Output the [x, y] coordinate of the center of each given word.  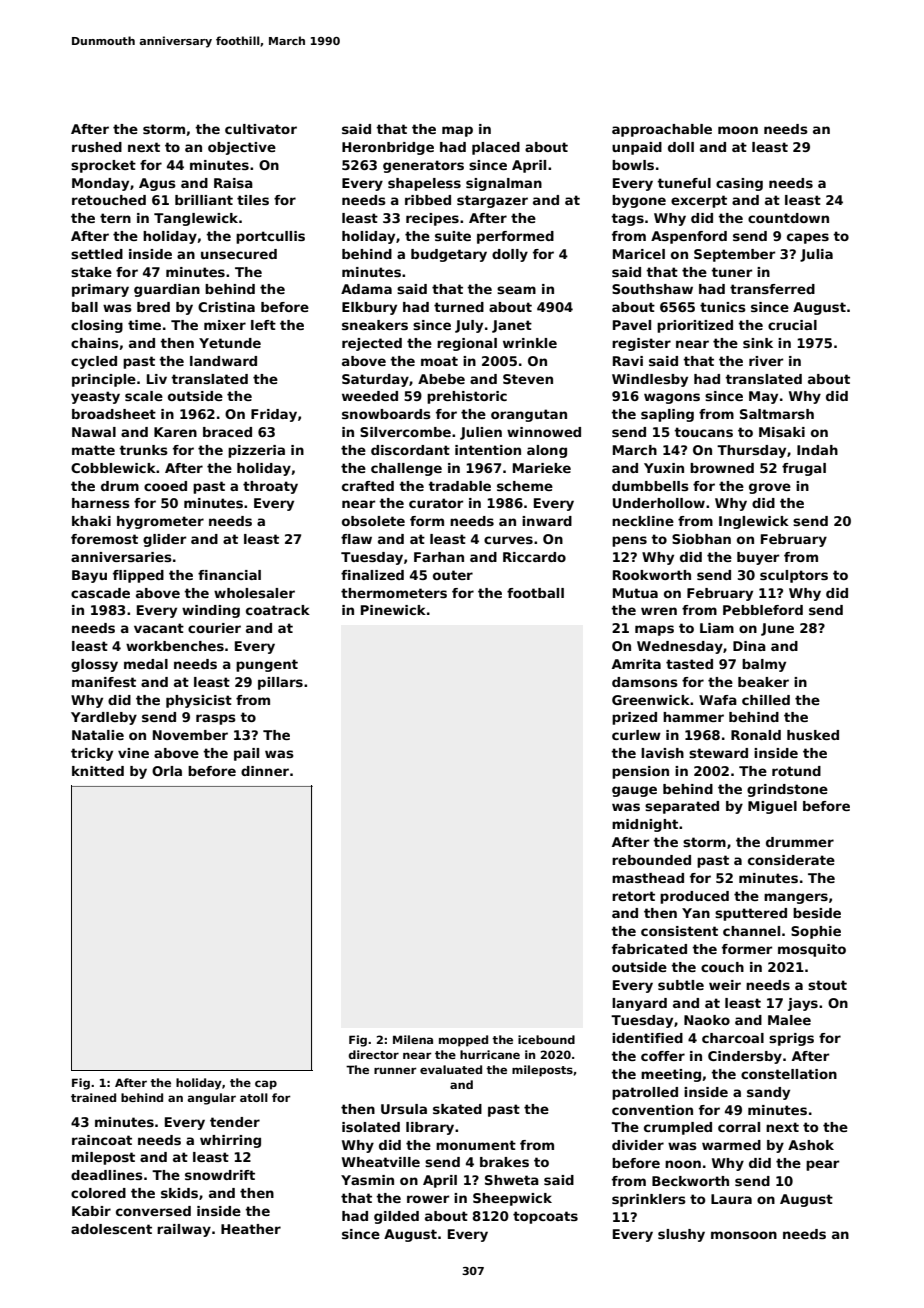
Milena [413, 1039]
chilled [766, 700]
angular [212, 1099]
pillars [280, 683]
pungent [267, 665]
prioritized [695, 326]
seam [516, 290]
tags [627, 219]
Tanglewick [196, 219]
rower [428, 1199]
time [144, 325]
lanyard [639, 1004]
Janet [512, 326]
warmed [731, 1145]
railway [184, 1230]
